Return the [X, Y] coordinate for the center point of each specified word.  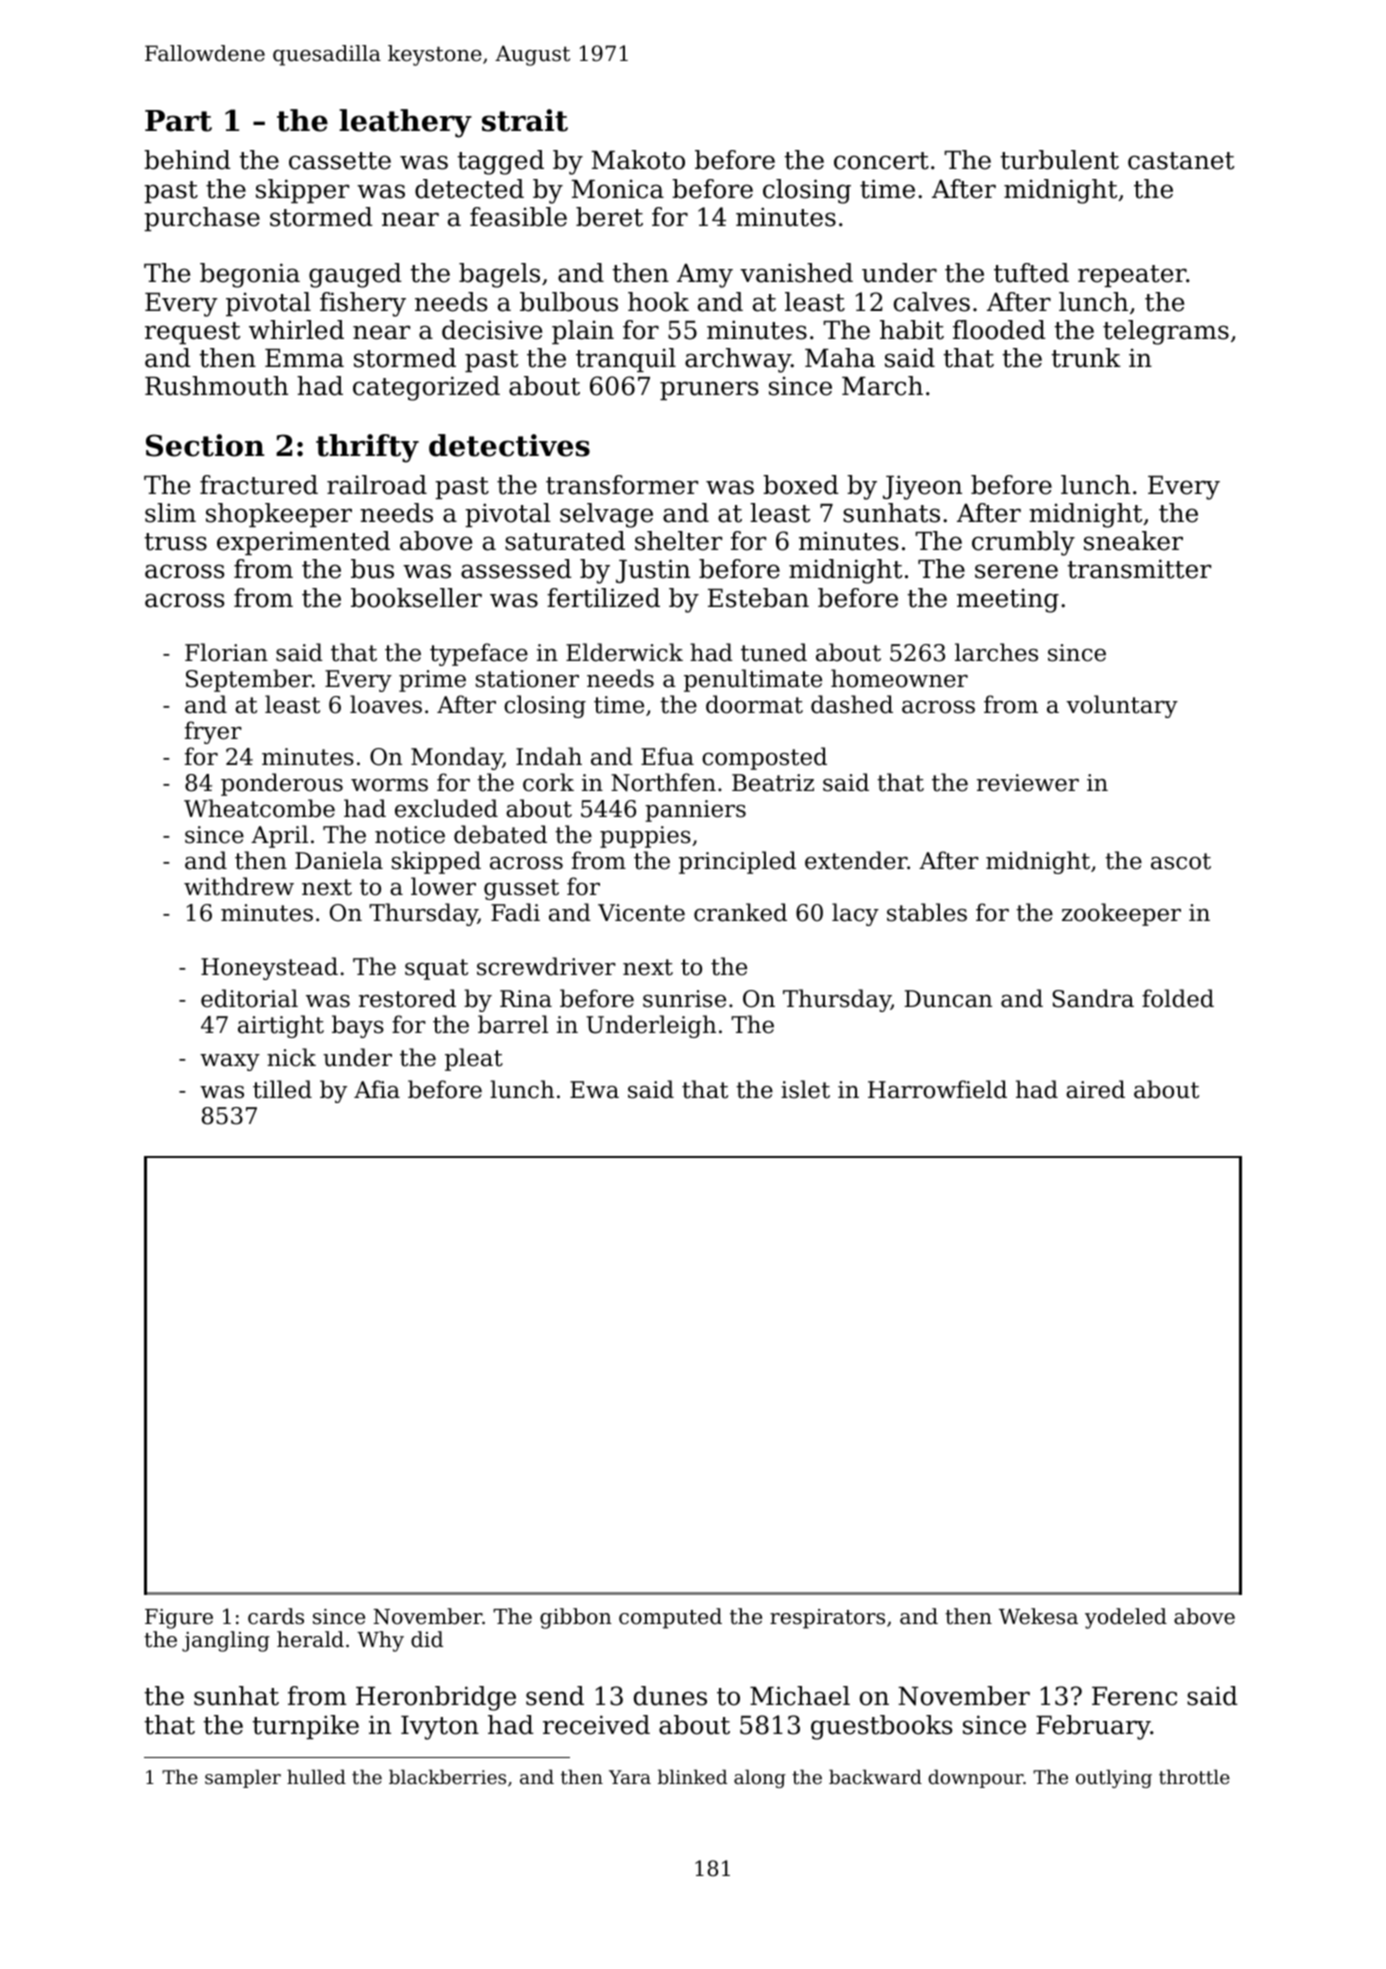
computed [670, 1618]
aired [1095, 1089]
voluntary [1122, 706]
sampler [243, 1778]
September [249, 680]
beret [609, 217]
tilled [282, 1089]
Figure [179, 1619]
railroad [377, 485]
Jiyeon [922, 487]
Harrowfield [937, 1089]
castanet [1181, 161]
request [192, 333]
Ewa [594, 1090]
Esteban [758, 598]
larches [996, 652]
